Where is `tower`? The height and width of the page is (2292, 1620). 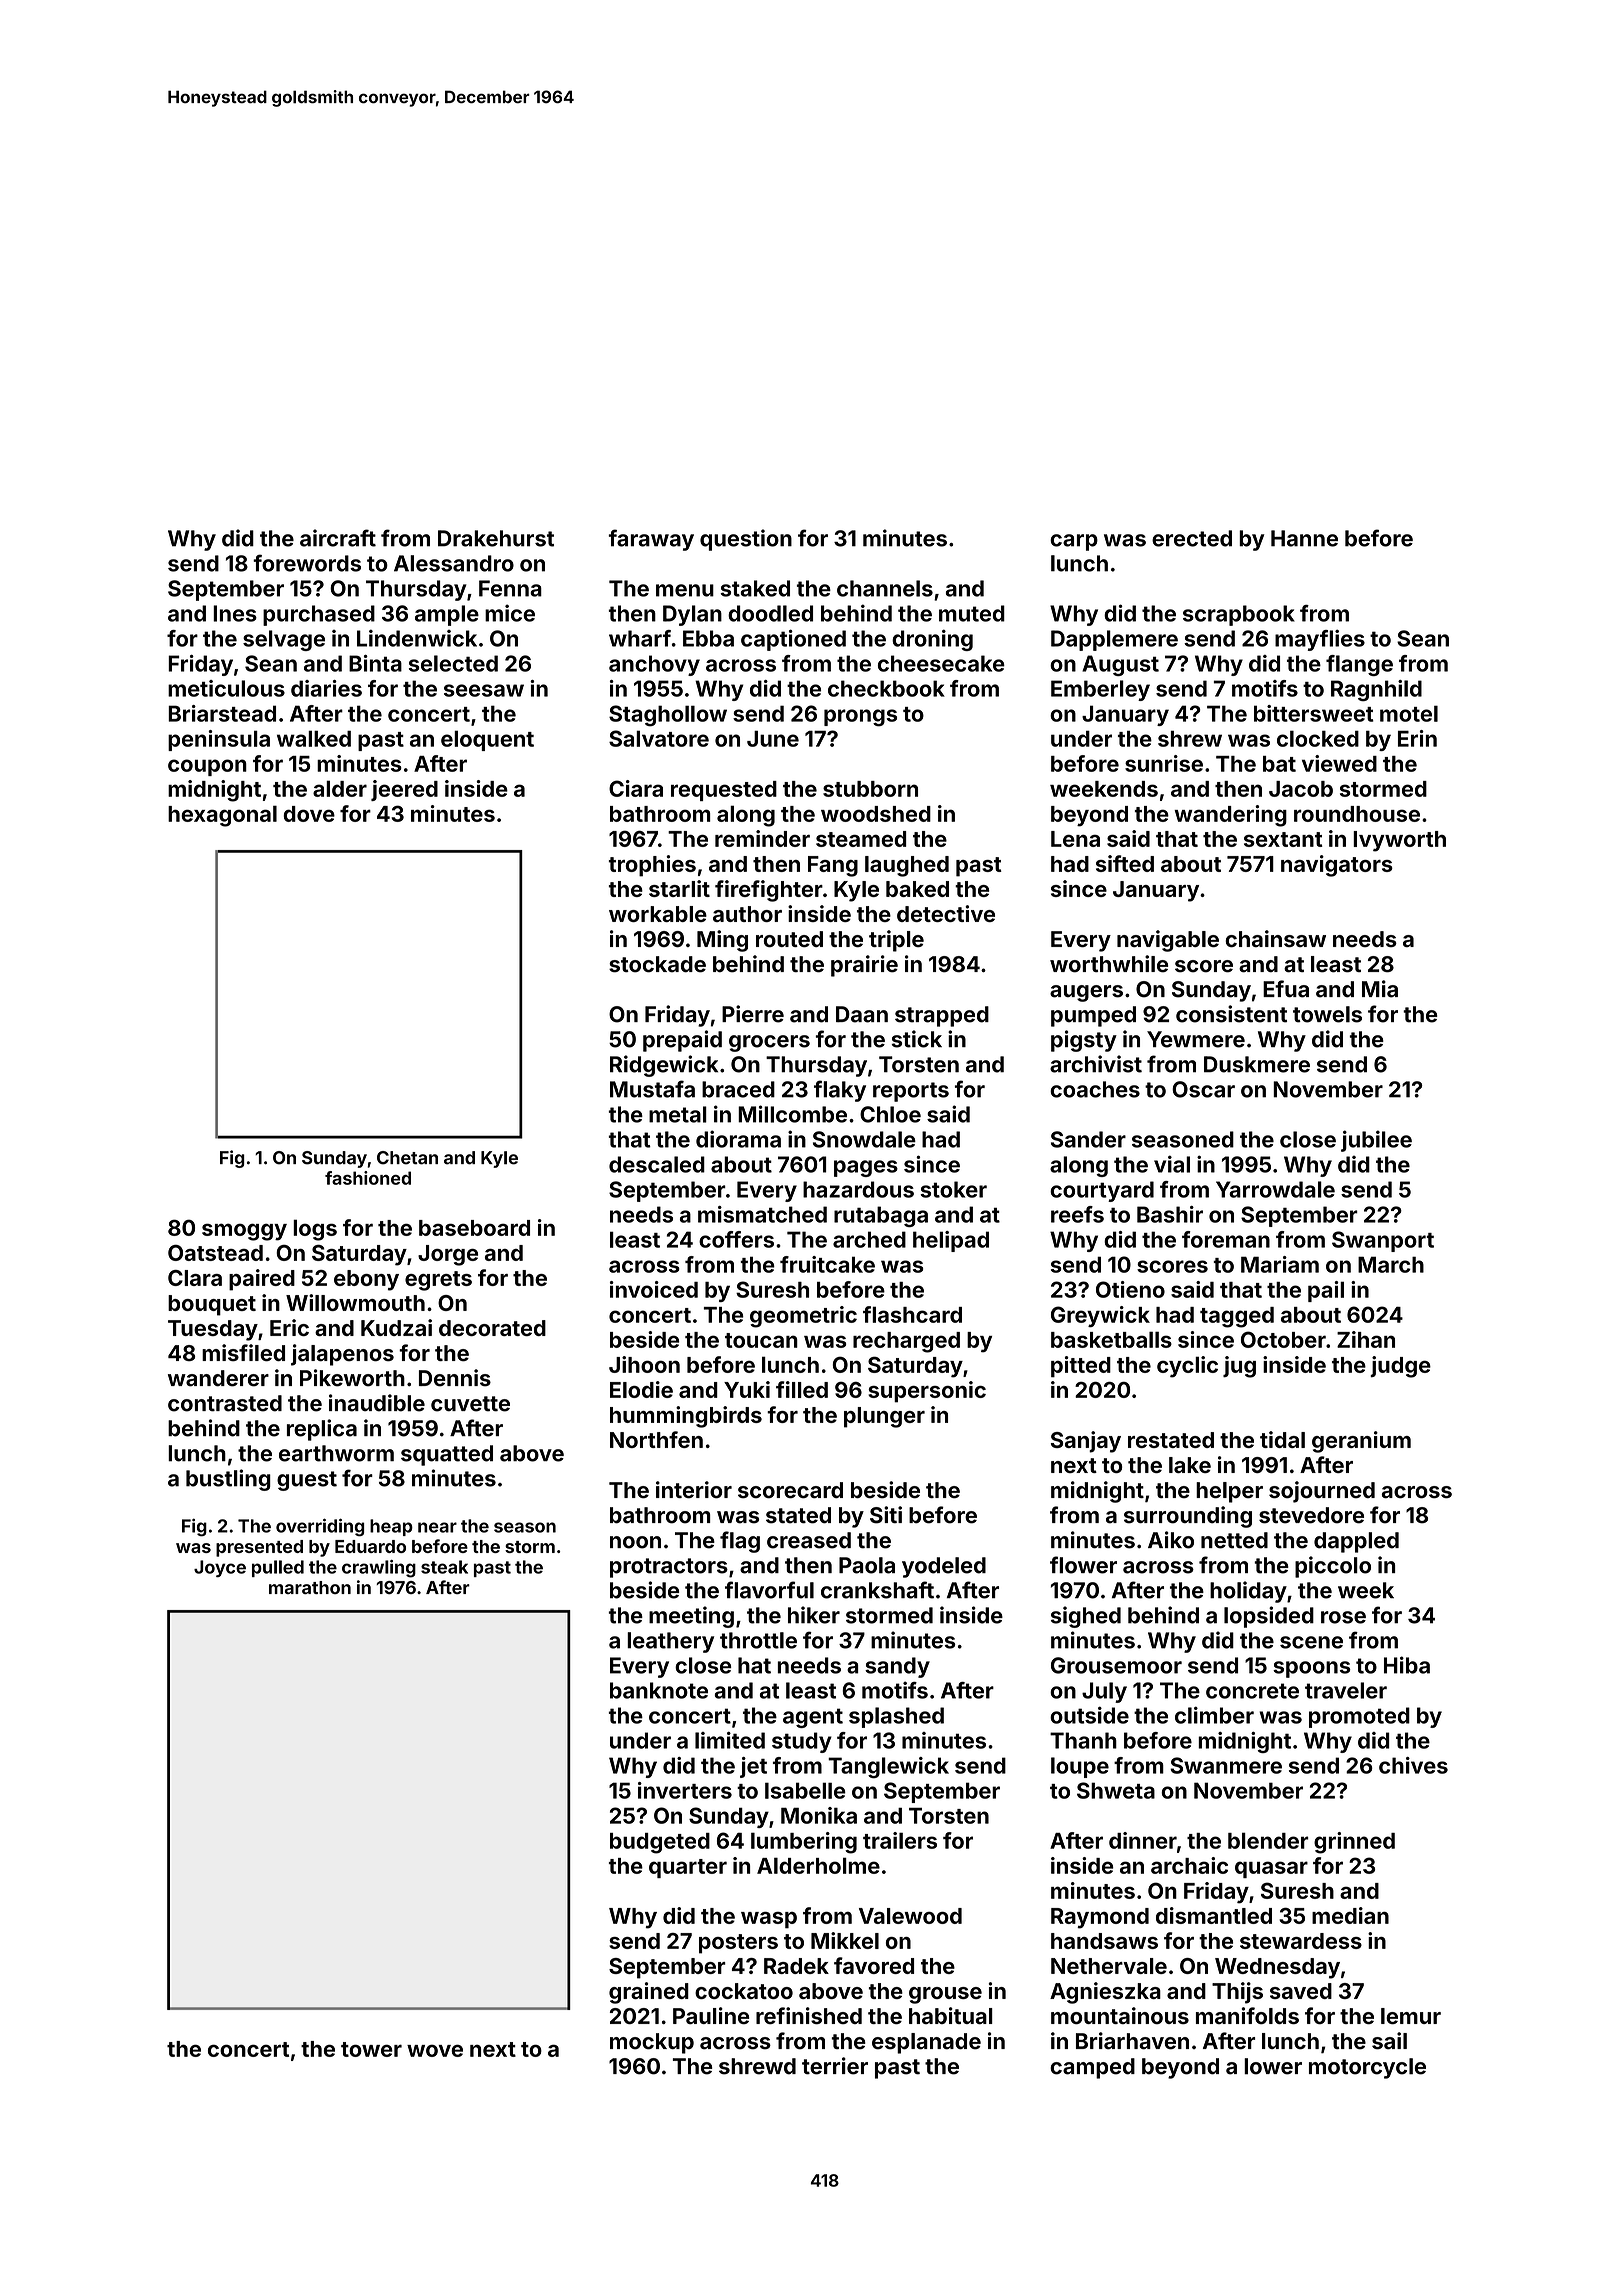 tower is located at coordinates (371, 2049).
